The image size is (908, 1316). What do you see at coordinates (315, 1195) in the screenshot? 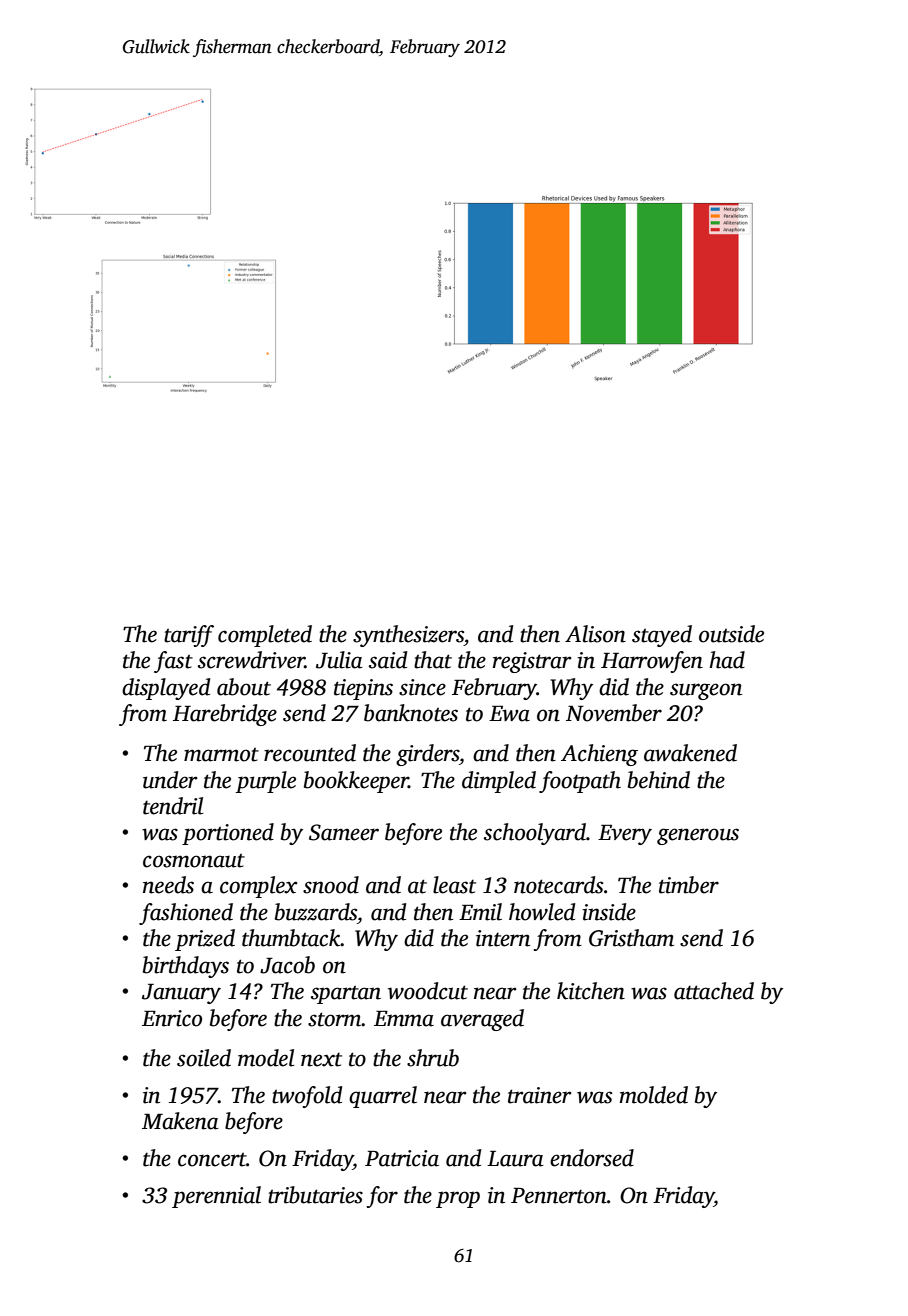
I see `tributaries` at bounding box center [315, 1195].
